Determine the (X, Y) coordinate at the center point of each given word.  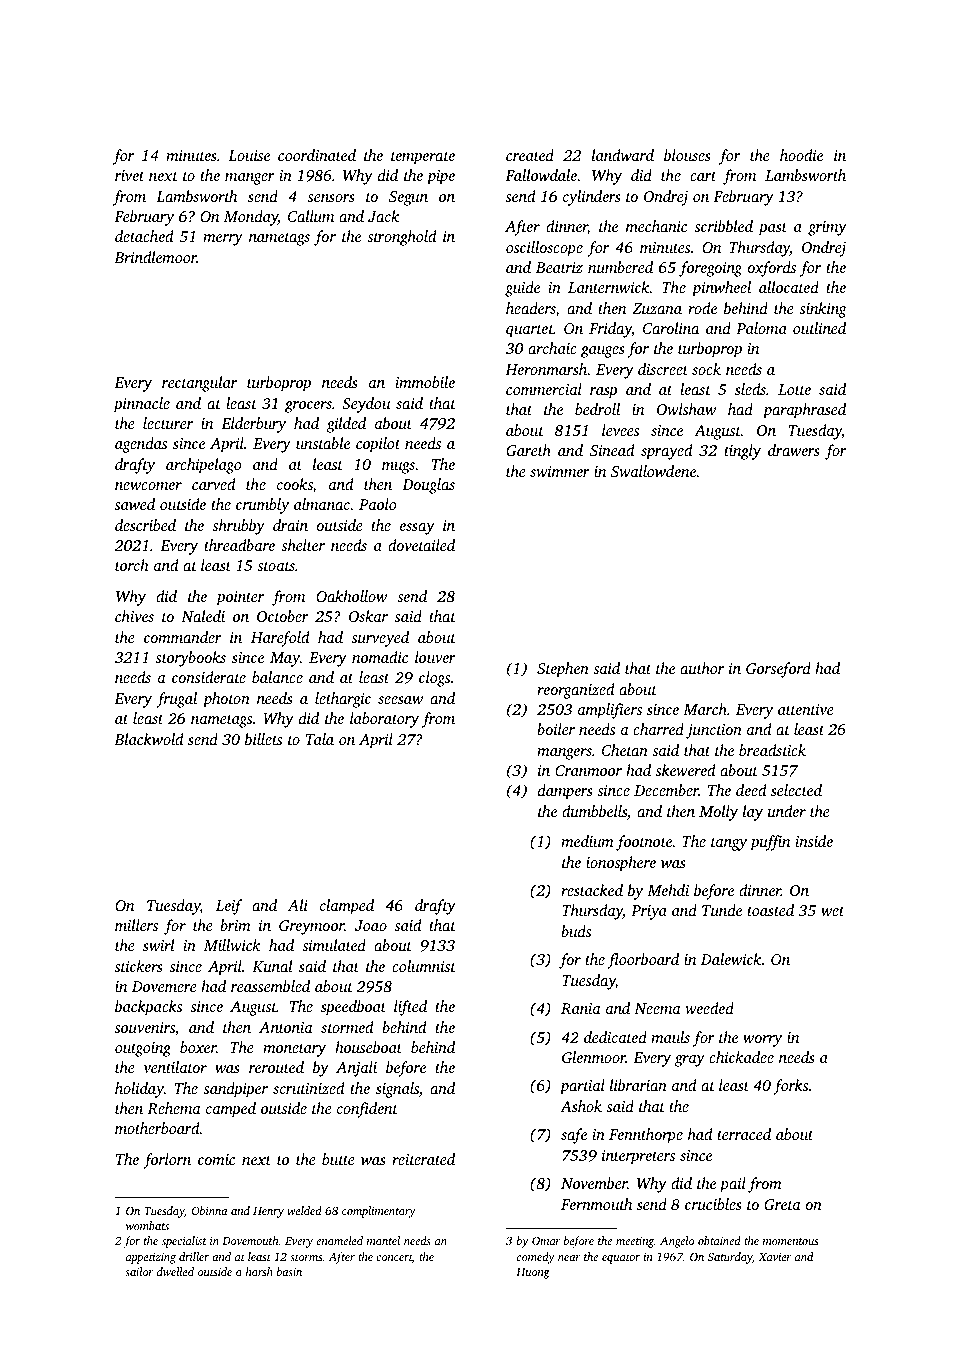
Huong (533, 1273)
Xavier (774, 1257)
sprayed (666, 452)
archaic (552, 348)
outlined (819, 328)
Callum (311, 216)
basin (289, 1271)
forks (790, 1087)
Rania (581, 1008)
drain (290, 525)
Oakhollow (351, 596)
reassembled (270, 986)
